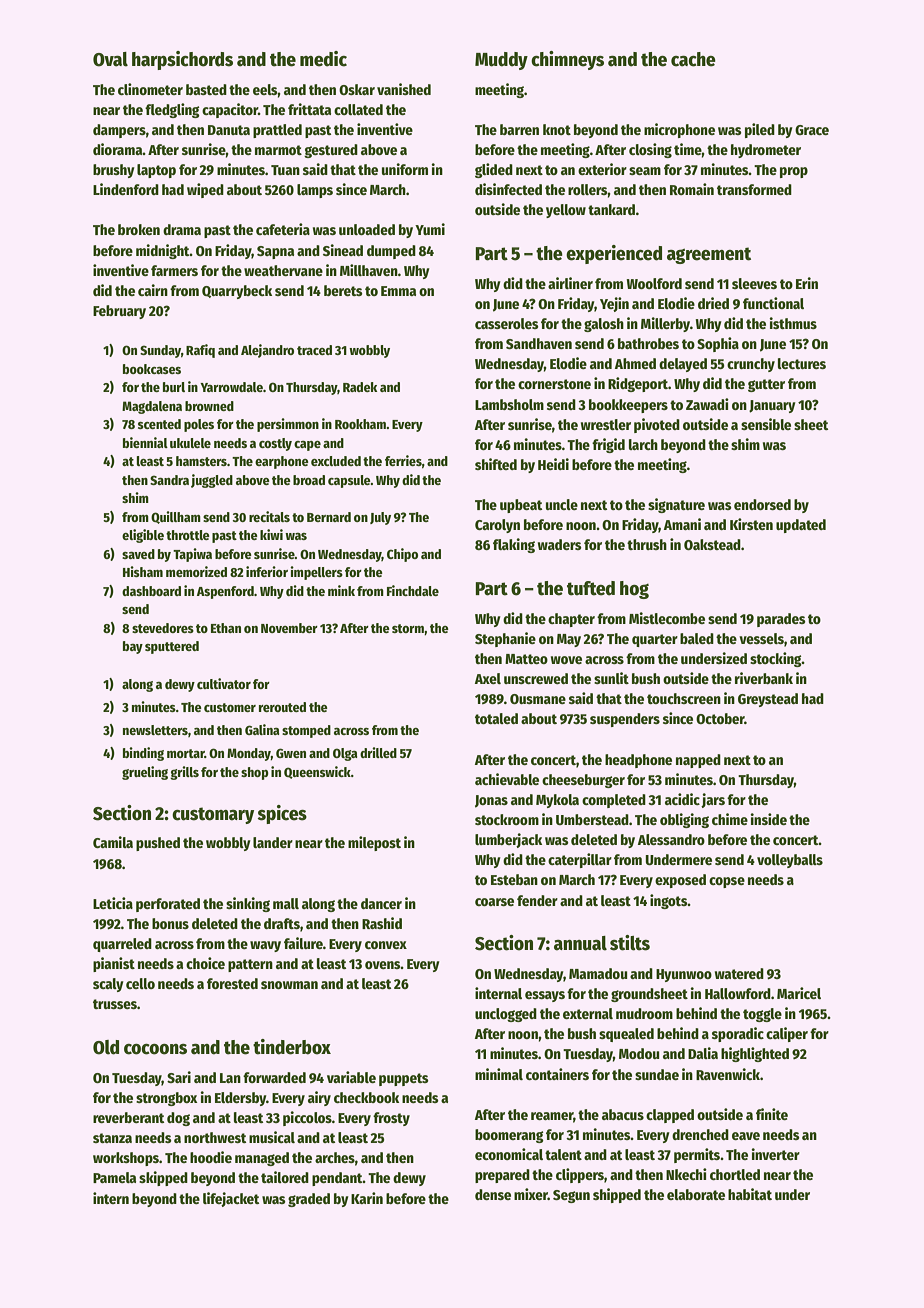 The height and width of the screenshot is (1308, 924). Describe the element at coordinates (508, 189) in the screenshot. I see `disinfected` at that location.
